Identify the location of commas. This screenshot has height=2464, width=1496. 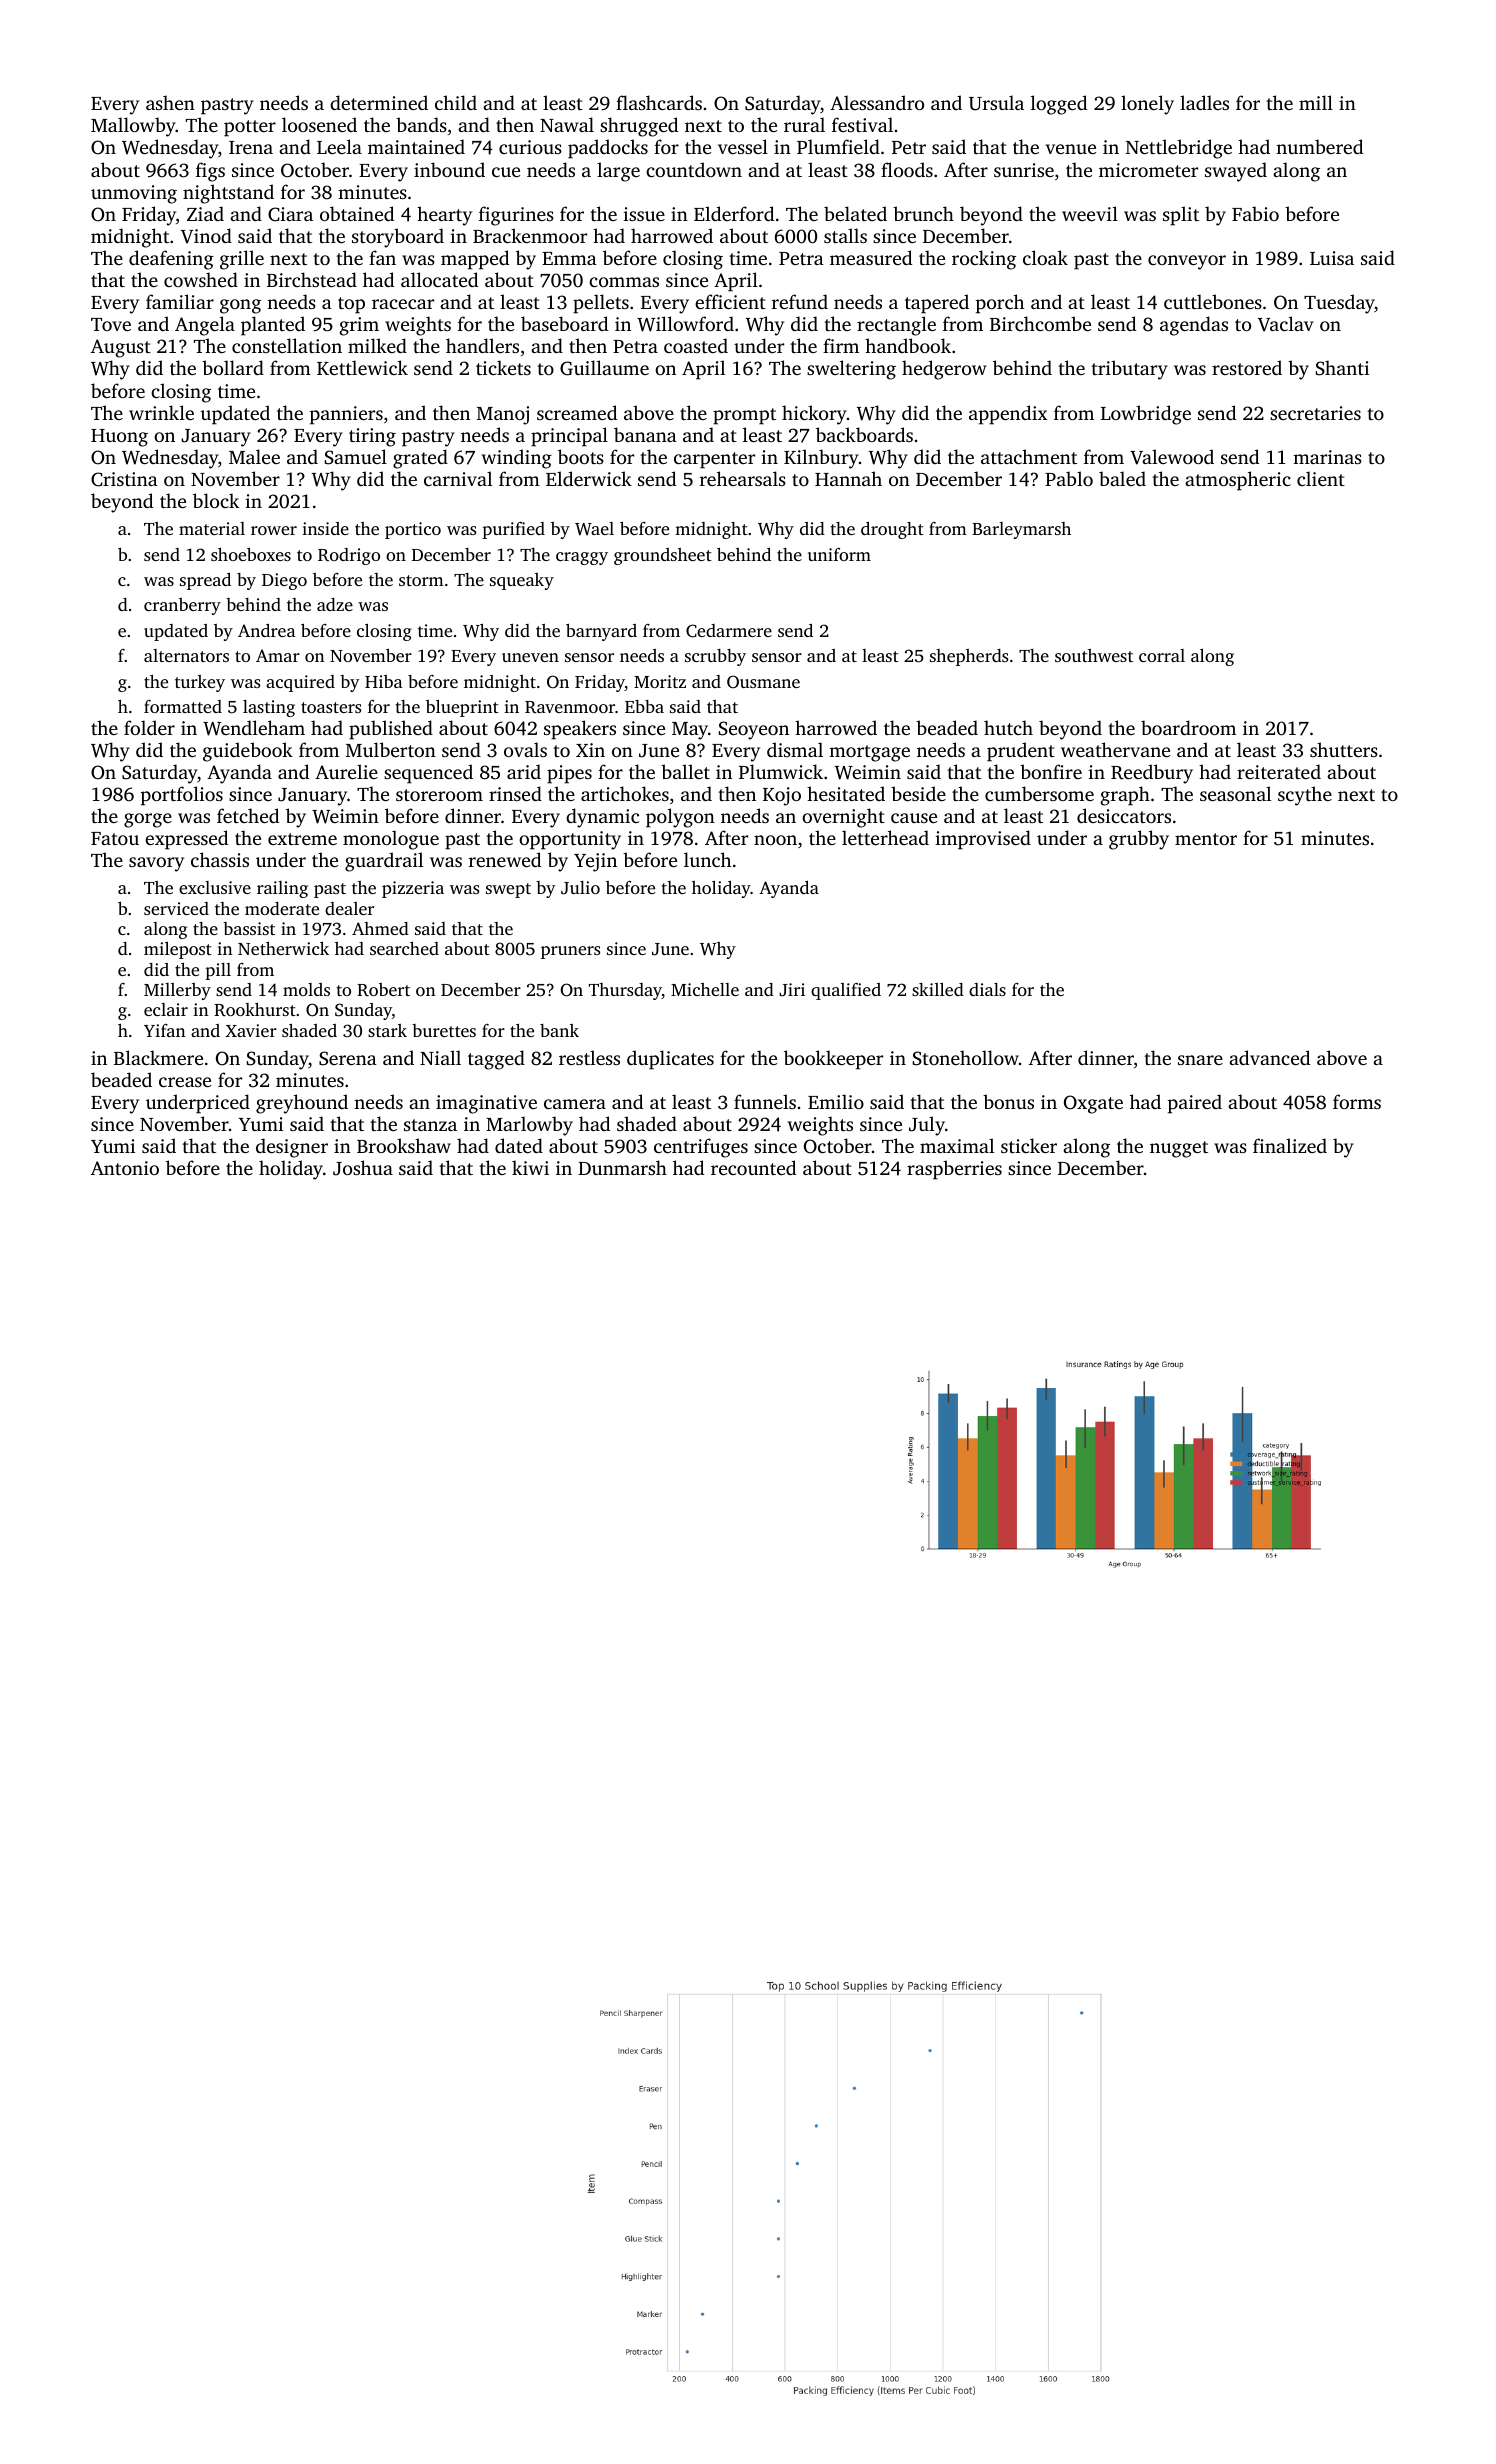
(624, 282).
